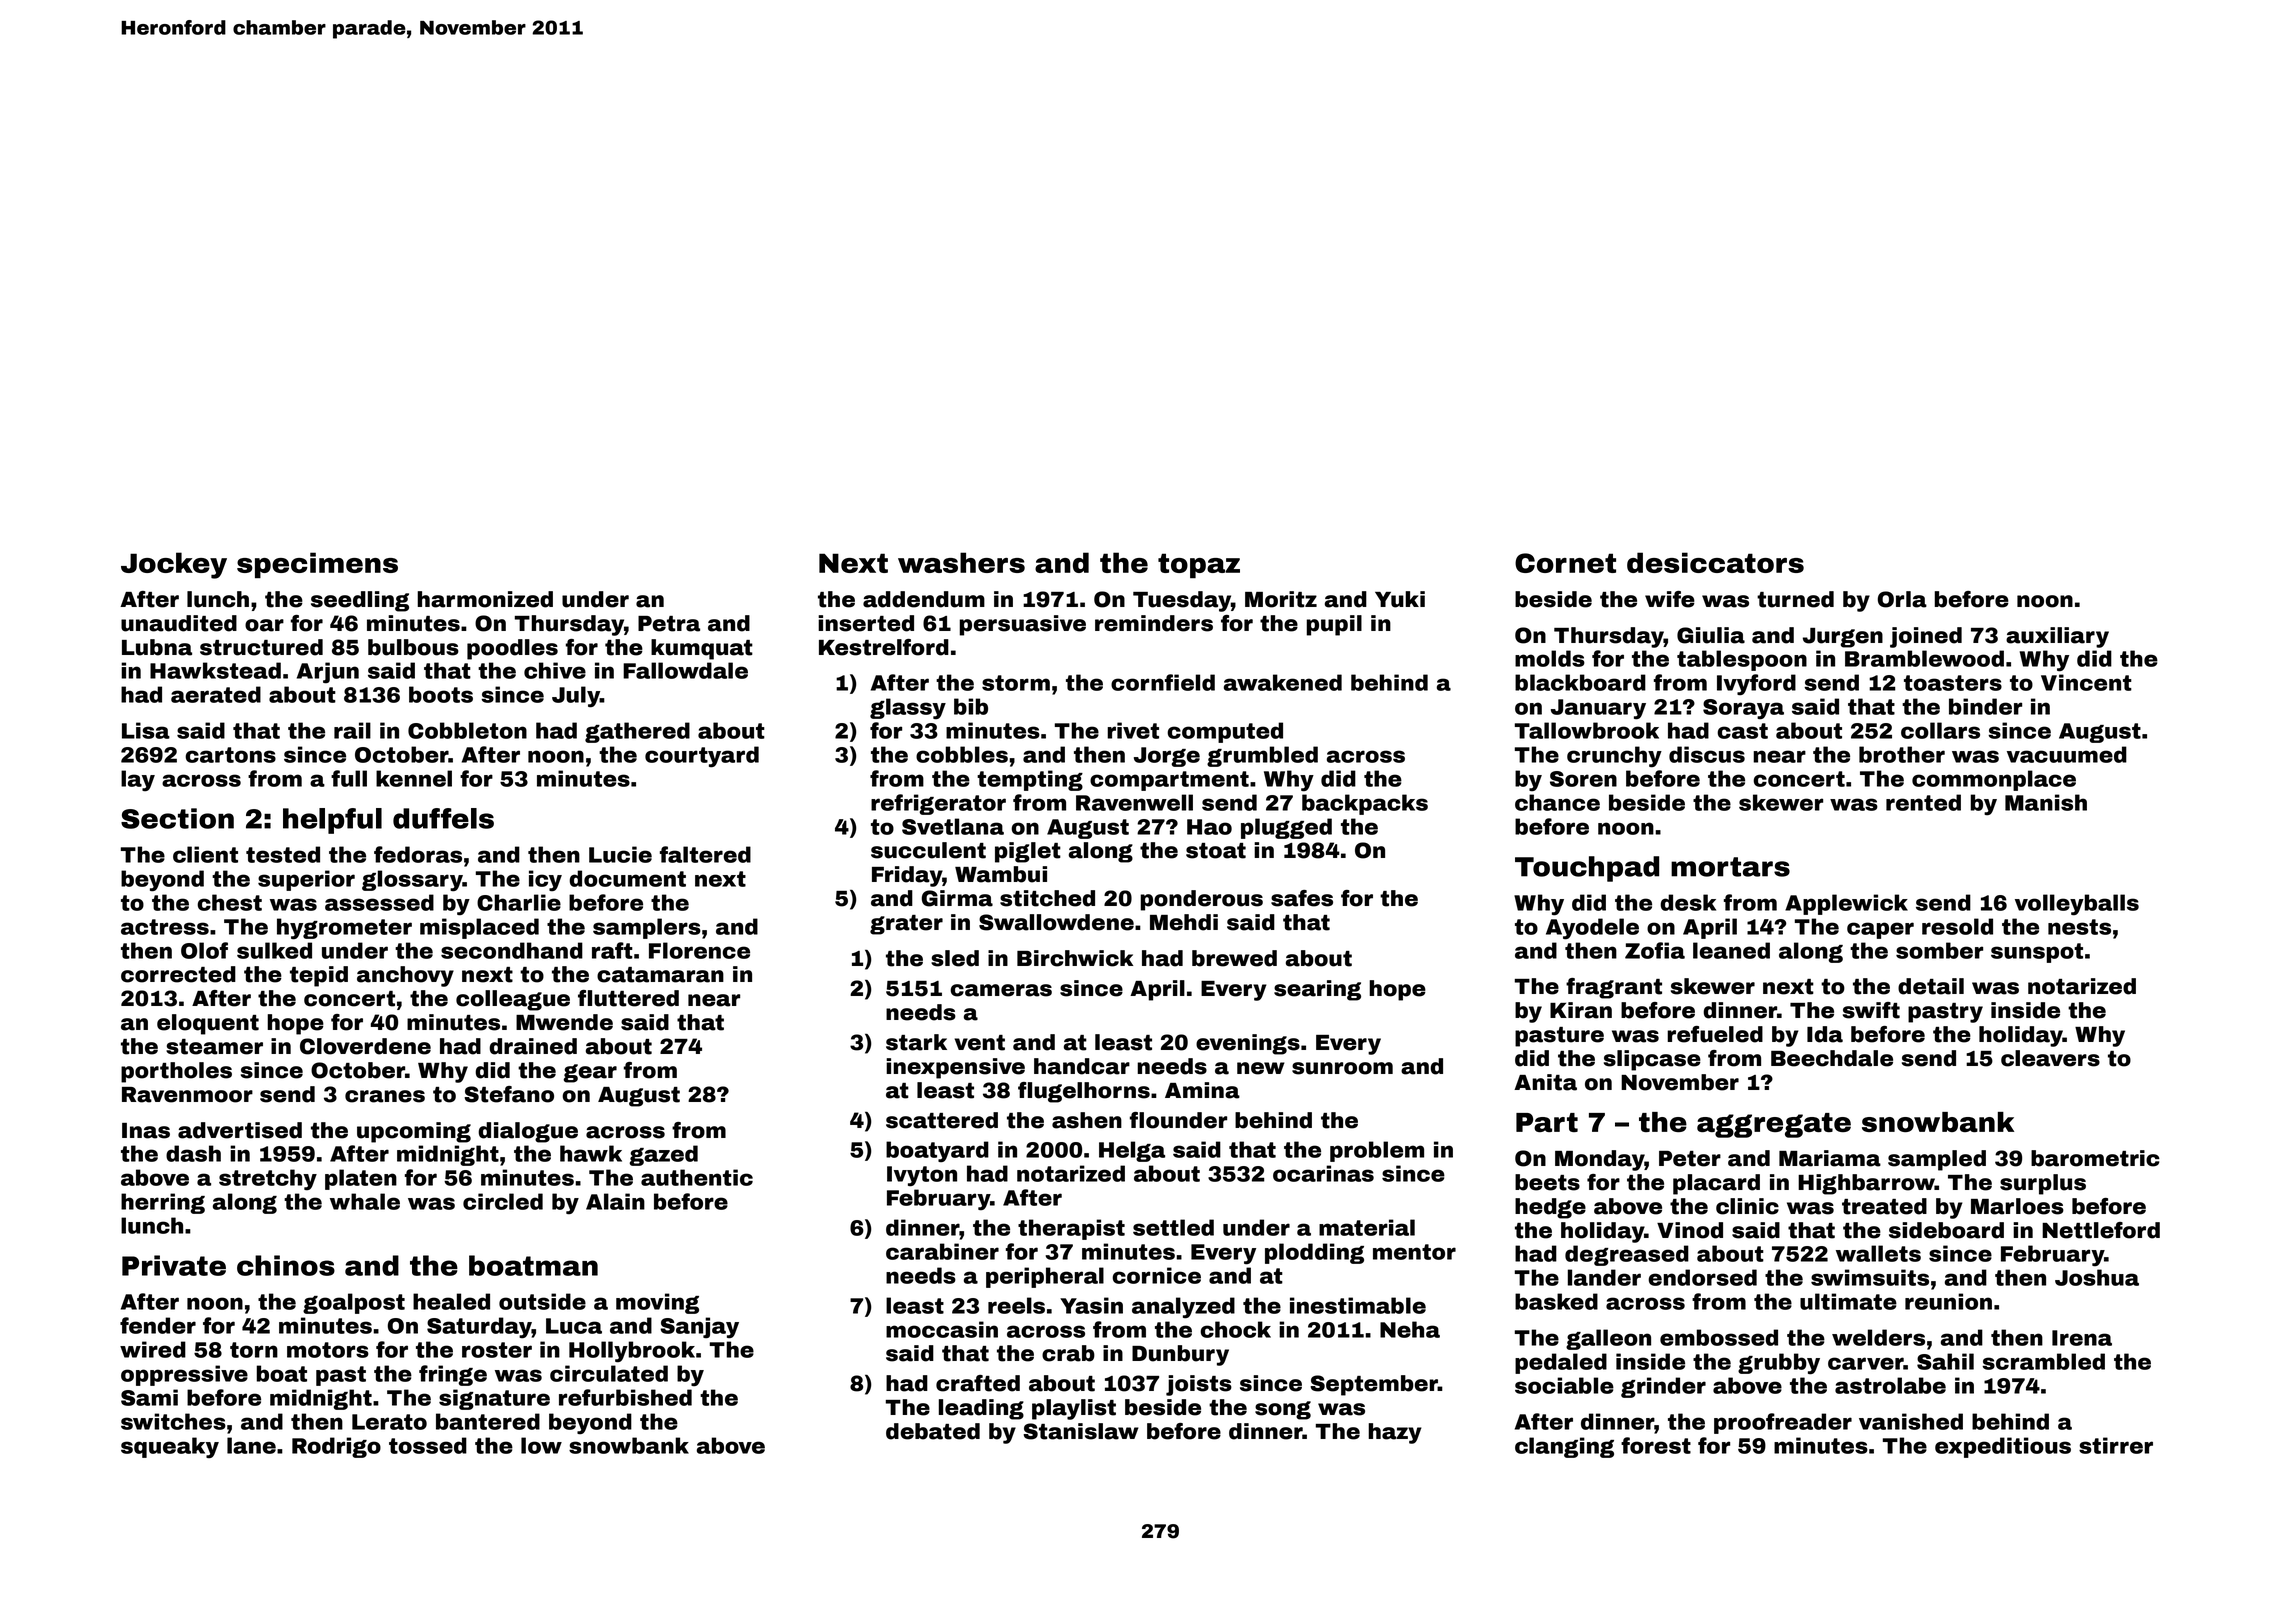  Describe the element at coordinates (1133, 730) in the page. I see `rivet` at that location.
